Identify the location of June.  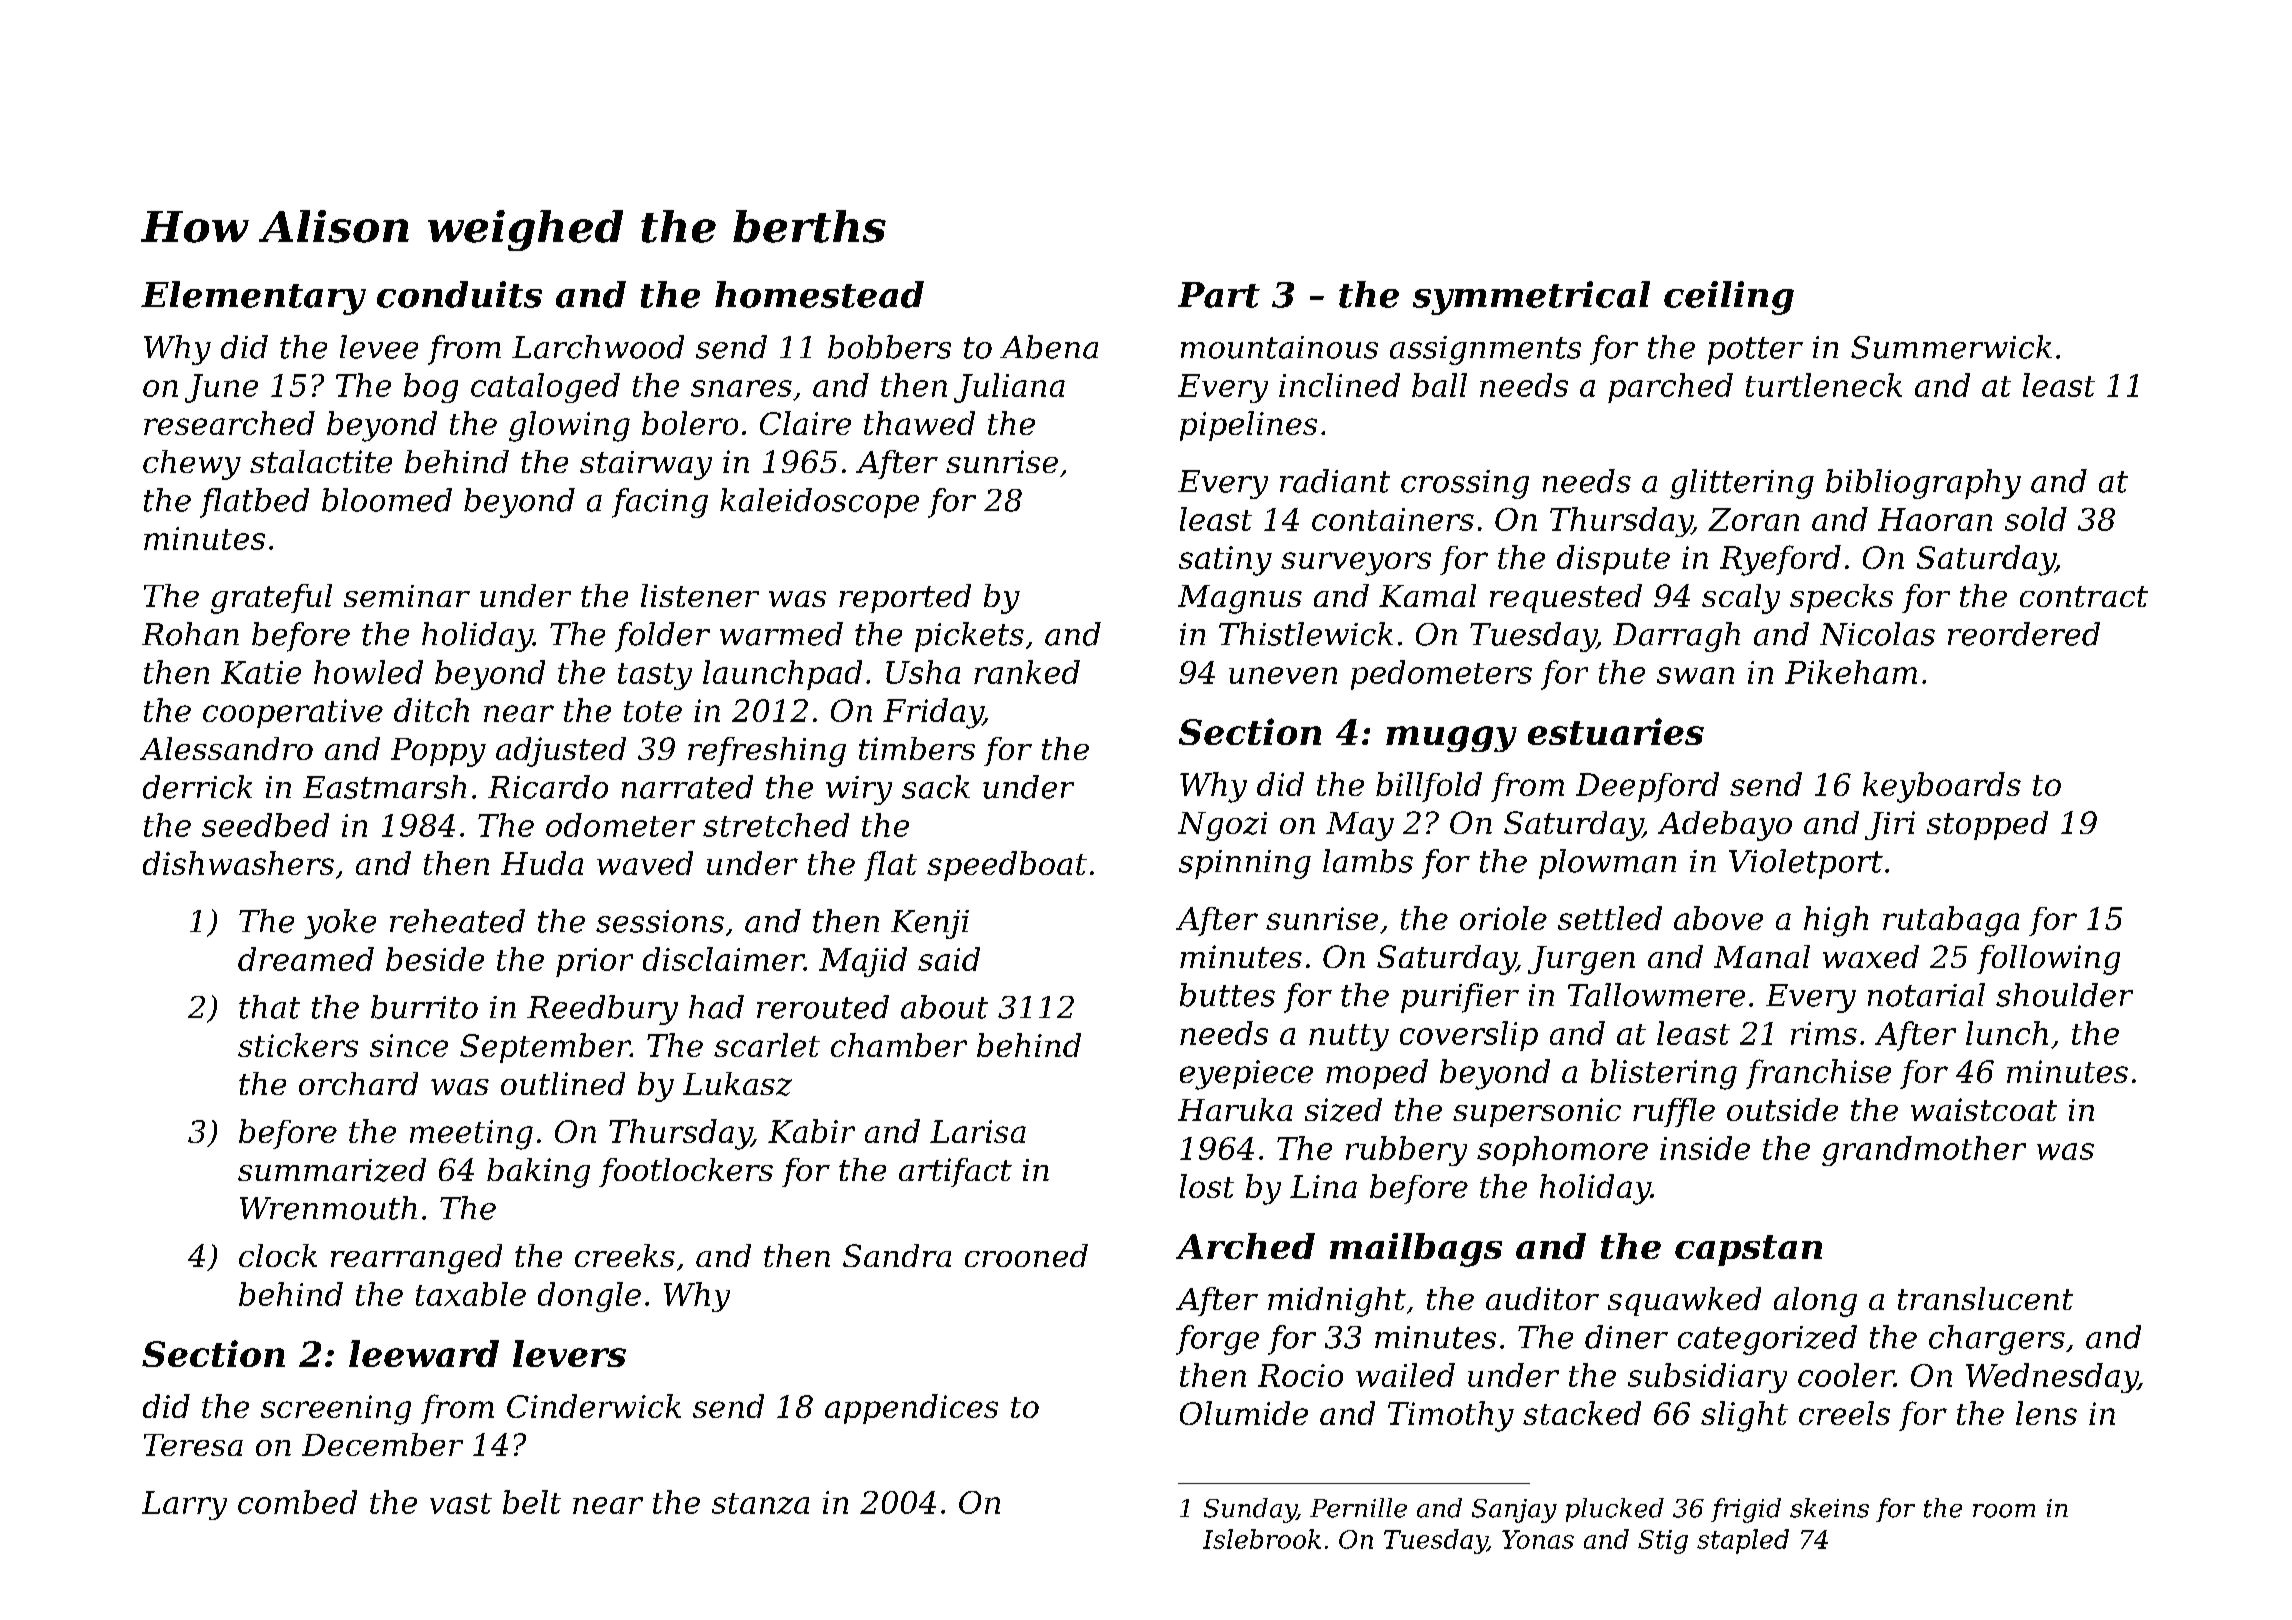
(221, 388).
